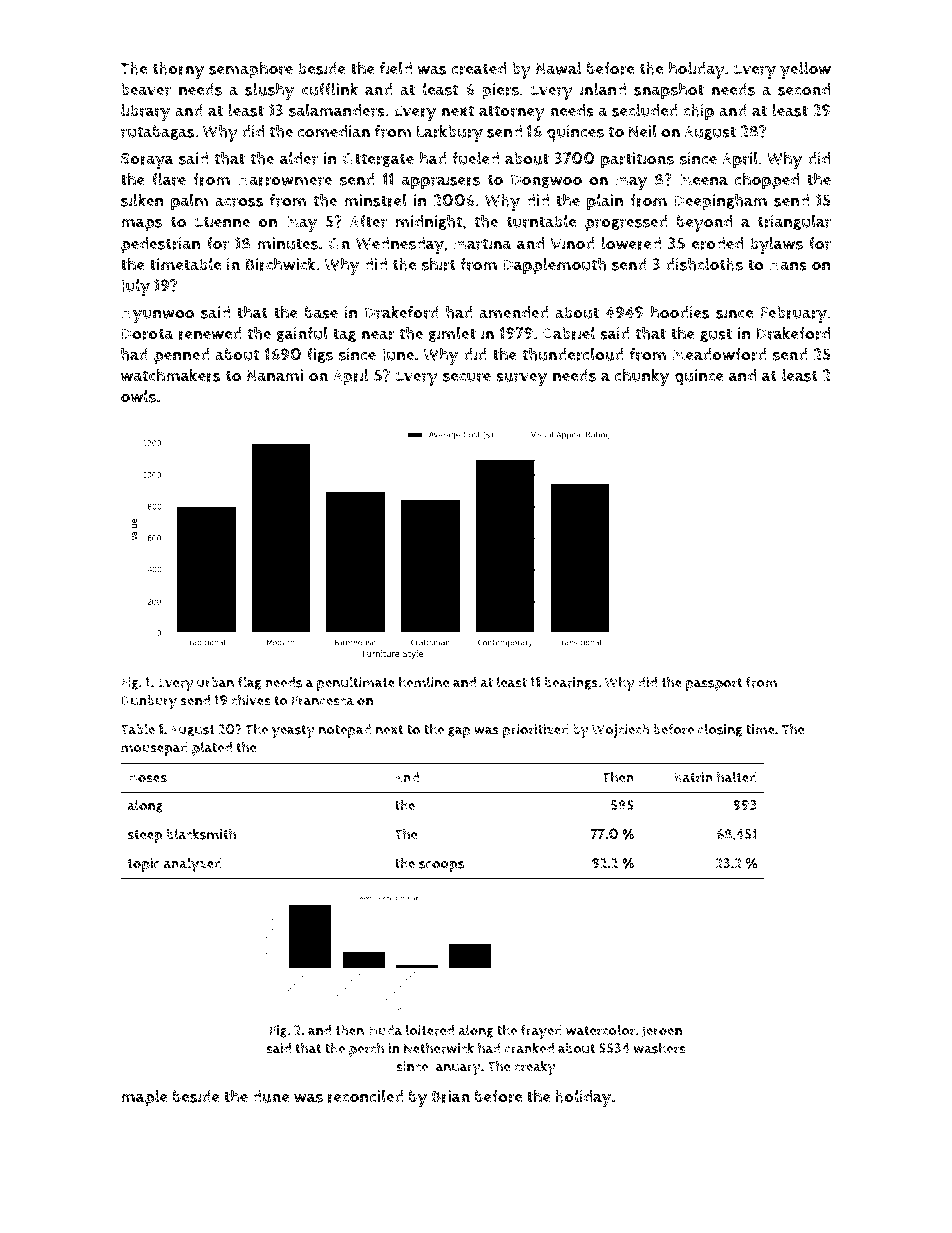 The image size is (952, 1233). What do you see at coordinates (603, 89) in the image?
I see `inland` at bounding box center [603, 89].
